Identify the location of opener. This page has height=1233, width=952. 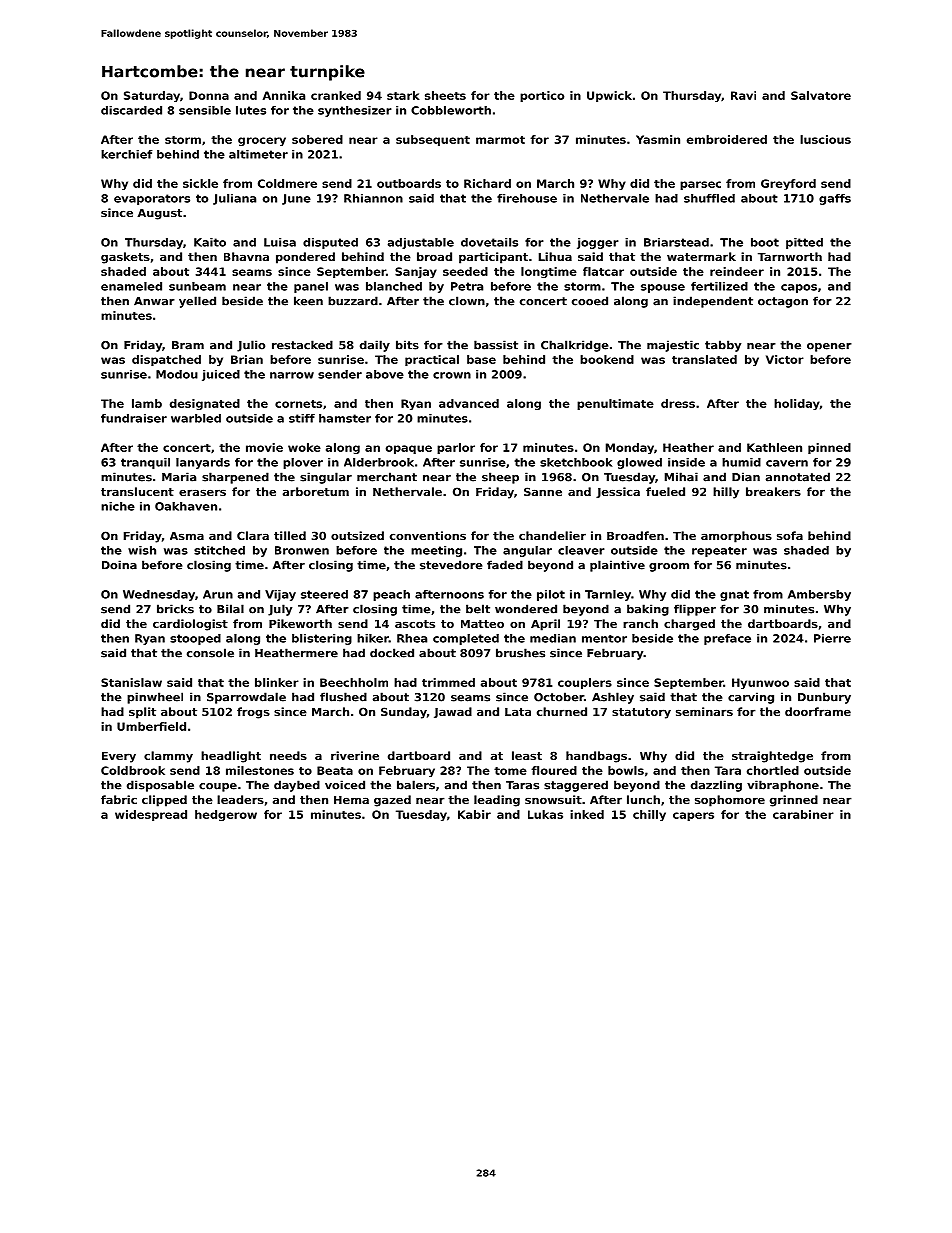
(829, 347).
